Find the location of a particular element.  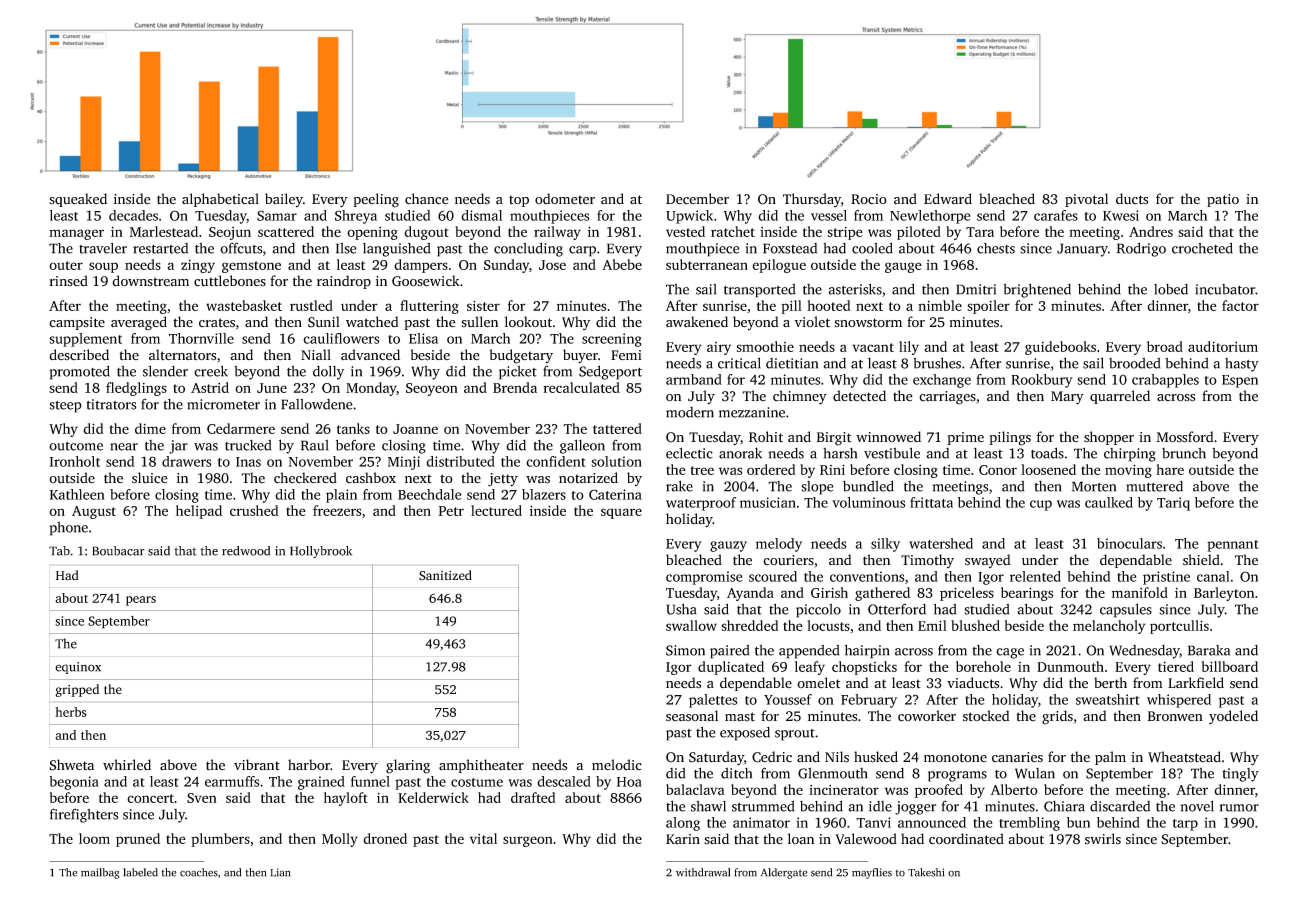

musician is located at coordinates (768, 502).
